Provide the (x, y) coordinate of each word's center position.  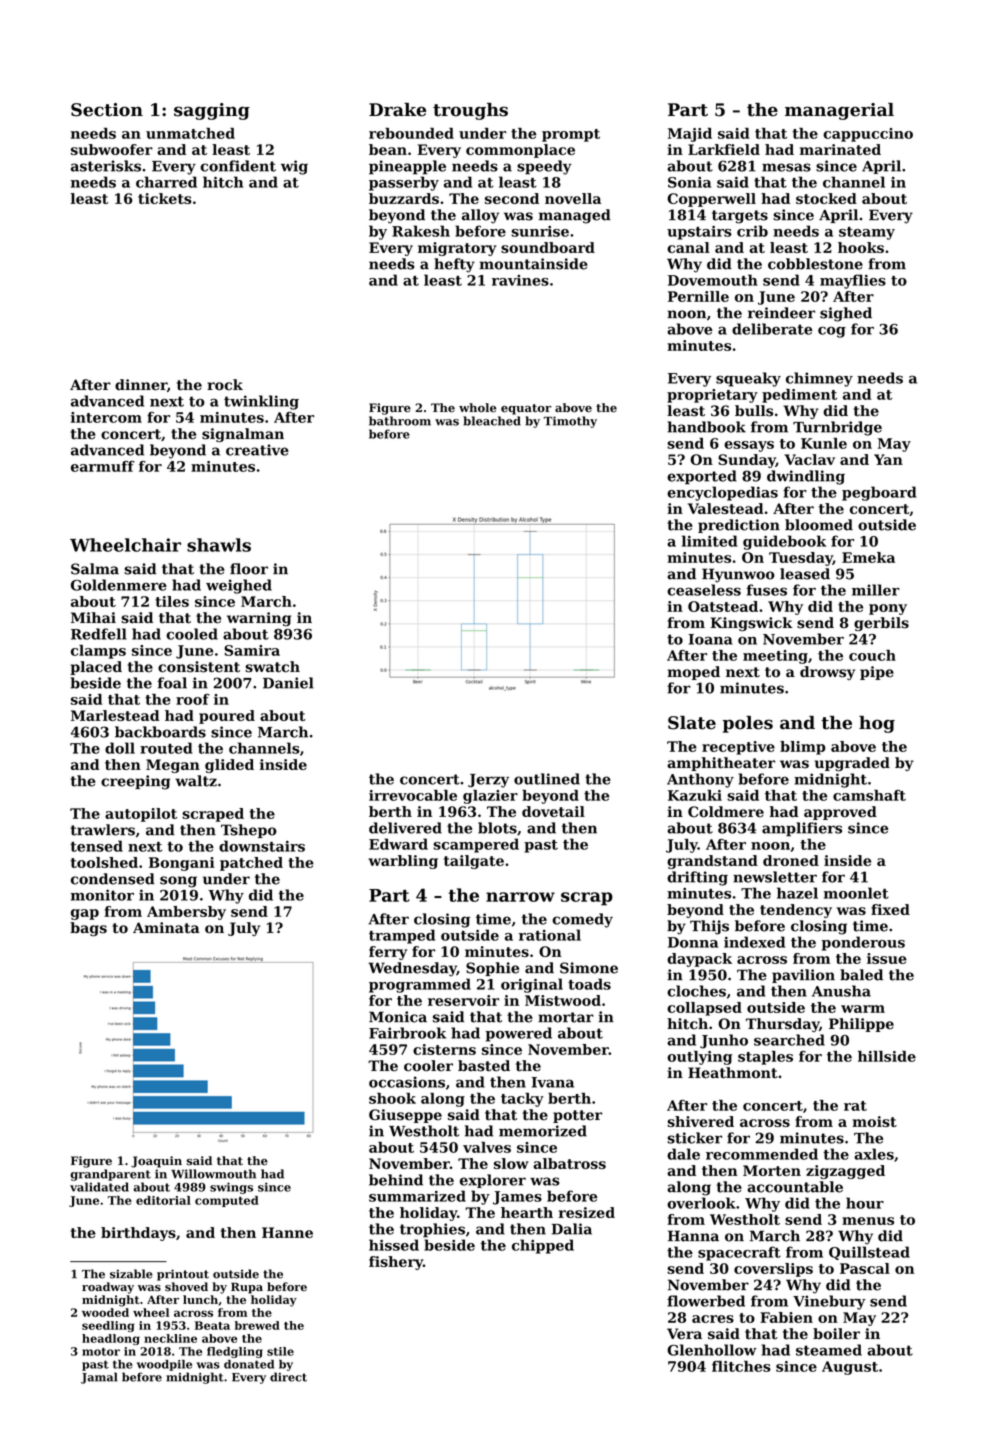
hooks (861, 247)
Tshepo (249, 831)
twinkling (261, 402)
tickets (165, 198)
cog (832, 332)
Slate (692, 723)
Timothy (570, 422)
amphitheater (721, 764)
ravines (520, 280)
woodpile (164, 1365)
